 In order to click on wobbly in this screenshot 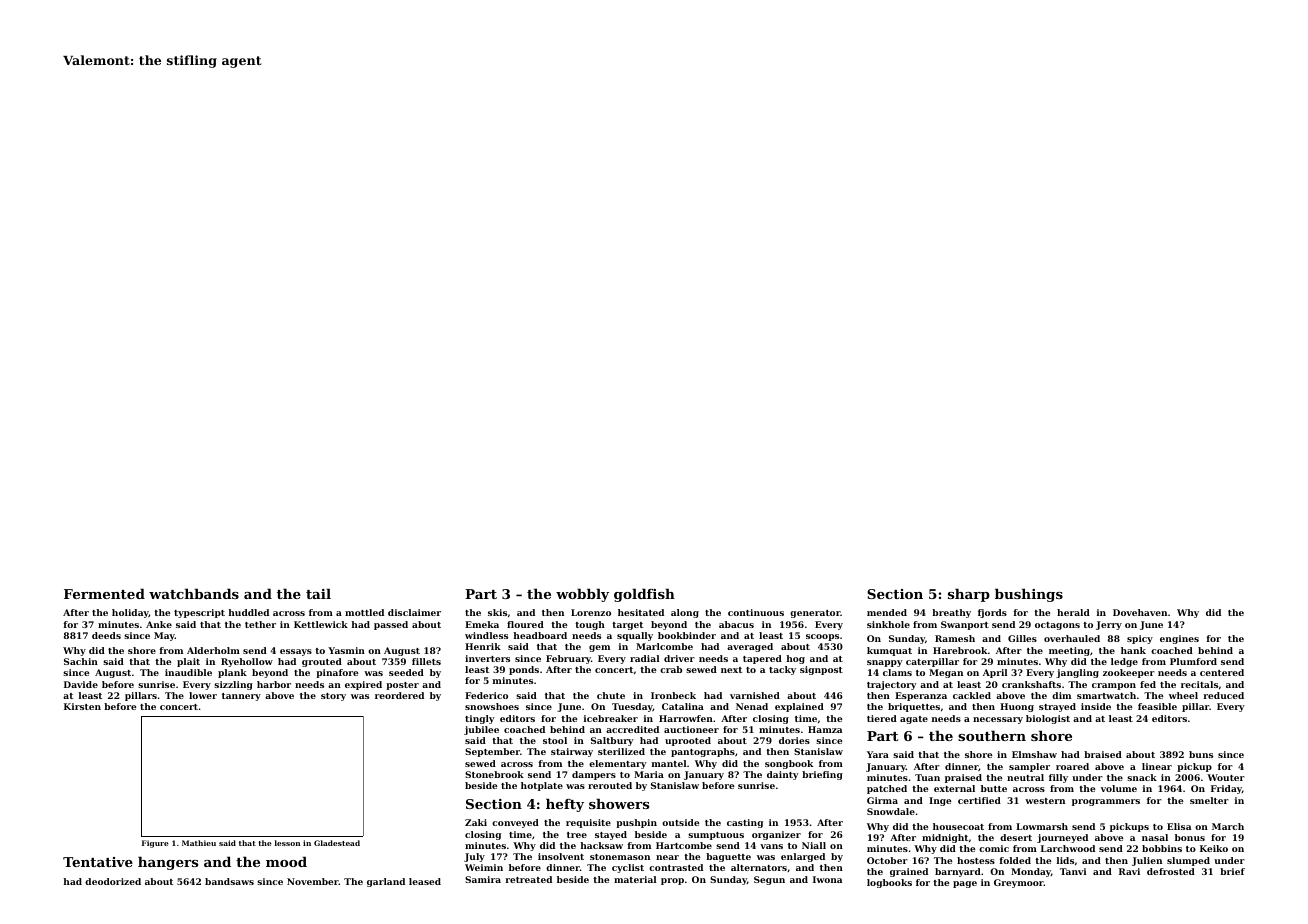, I will do `click(582, 595)`.
